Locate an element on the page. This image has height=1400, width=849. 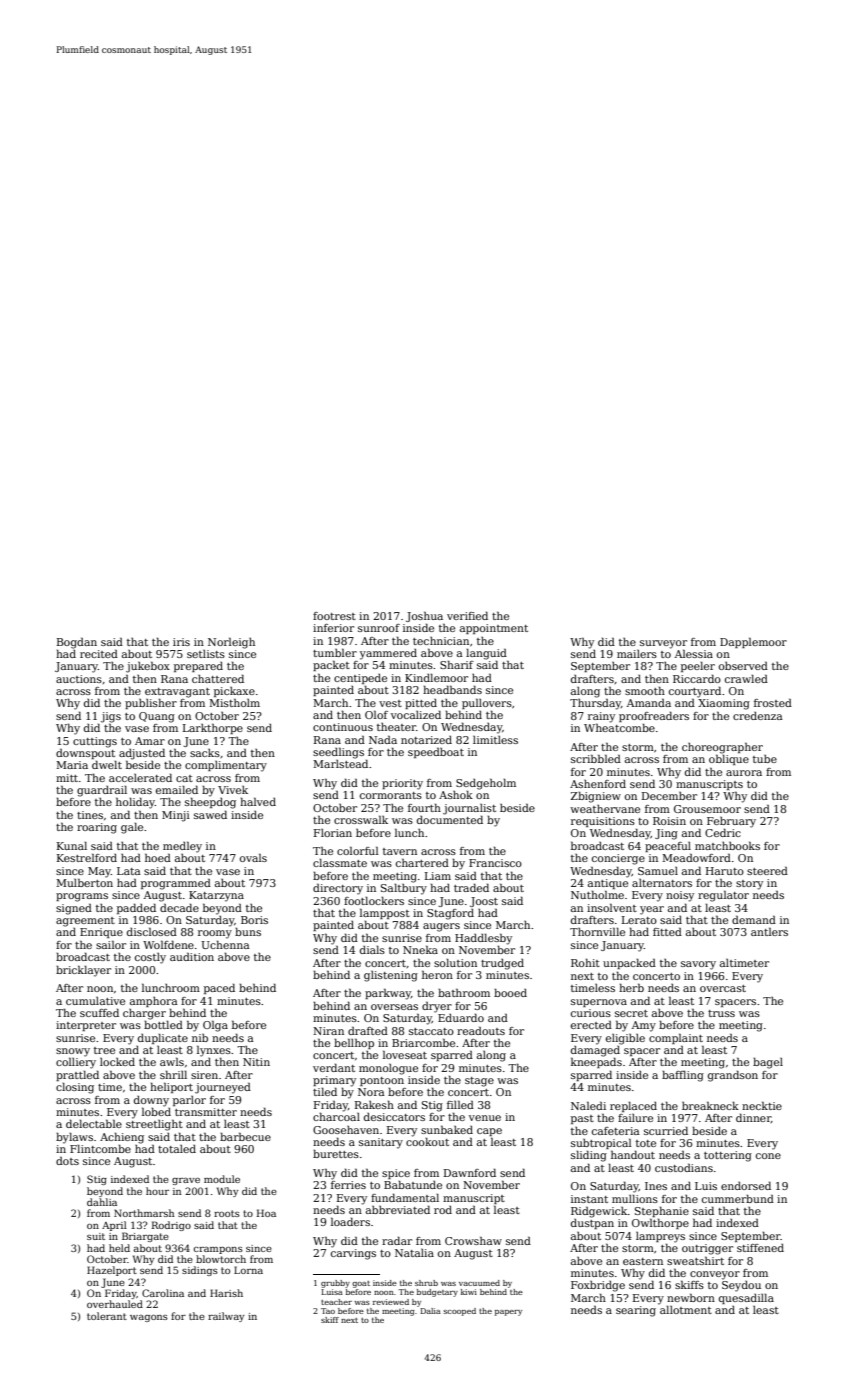
tiled is located at coordinates (325, 1091).
